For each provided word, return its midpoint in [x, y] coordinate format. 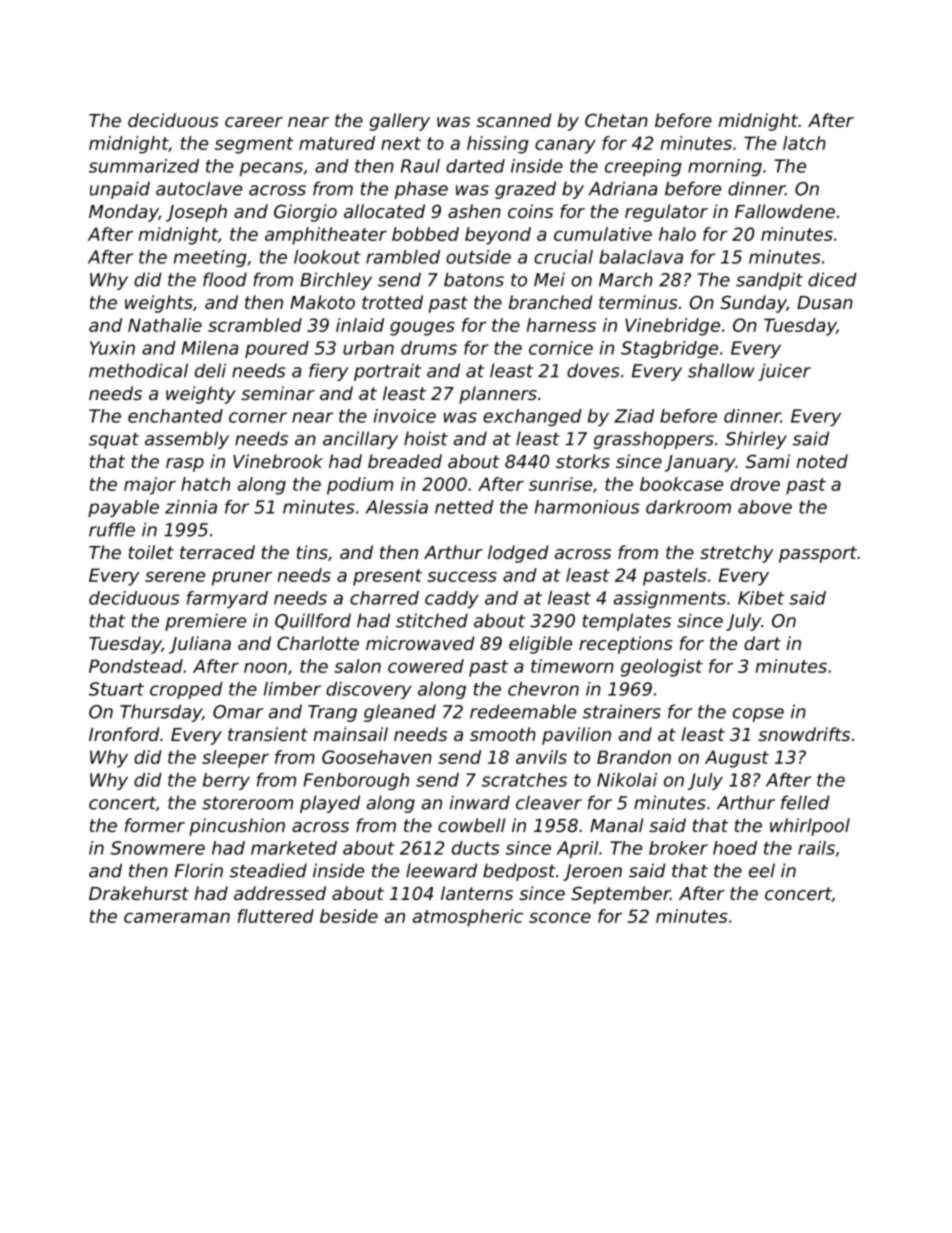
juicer [784, 372]
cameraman [177, 917]
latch [804, 143]
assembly [187, 440]
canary [565, 146]
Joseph [196, 213]
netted [464, 507]
